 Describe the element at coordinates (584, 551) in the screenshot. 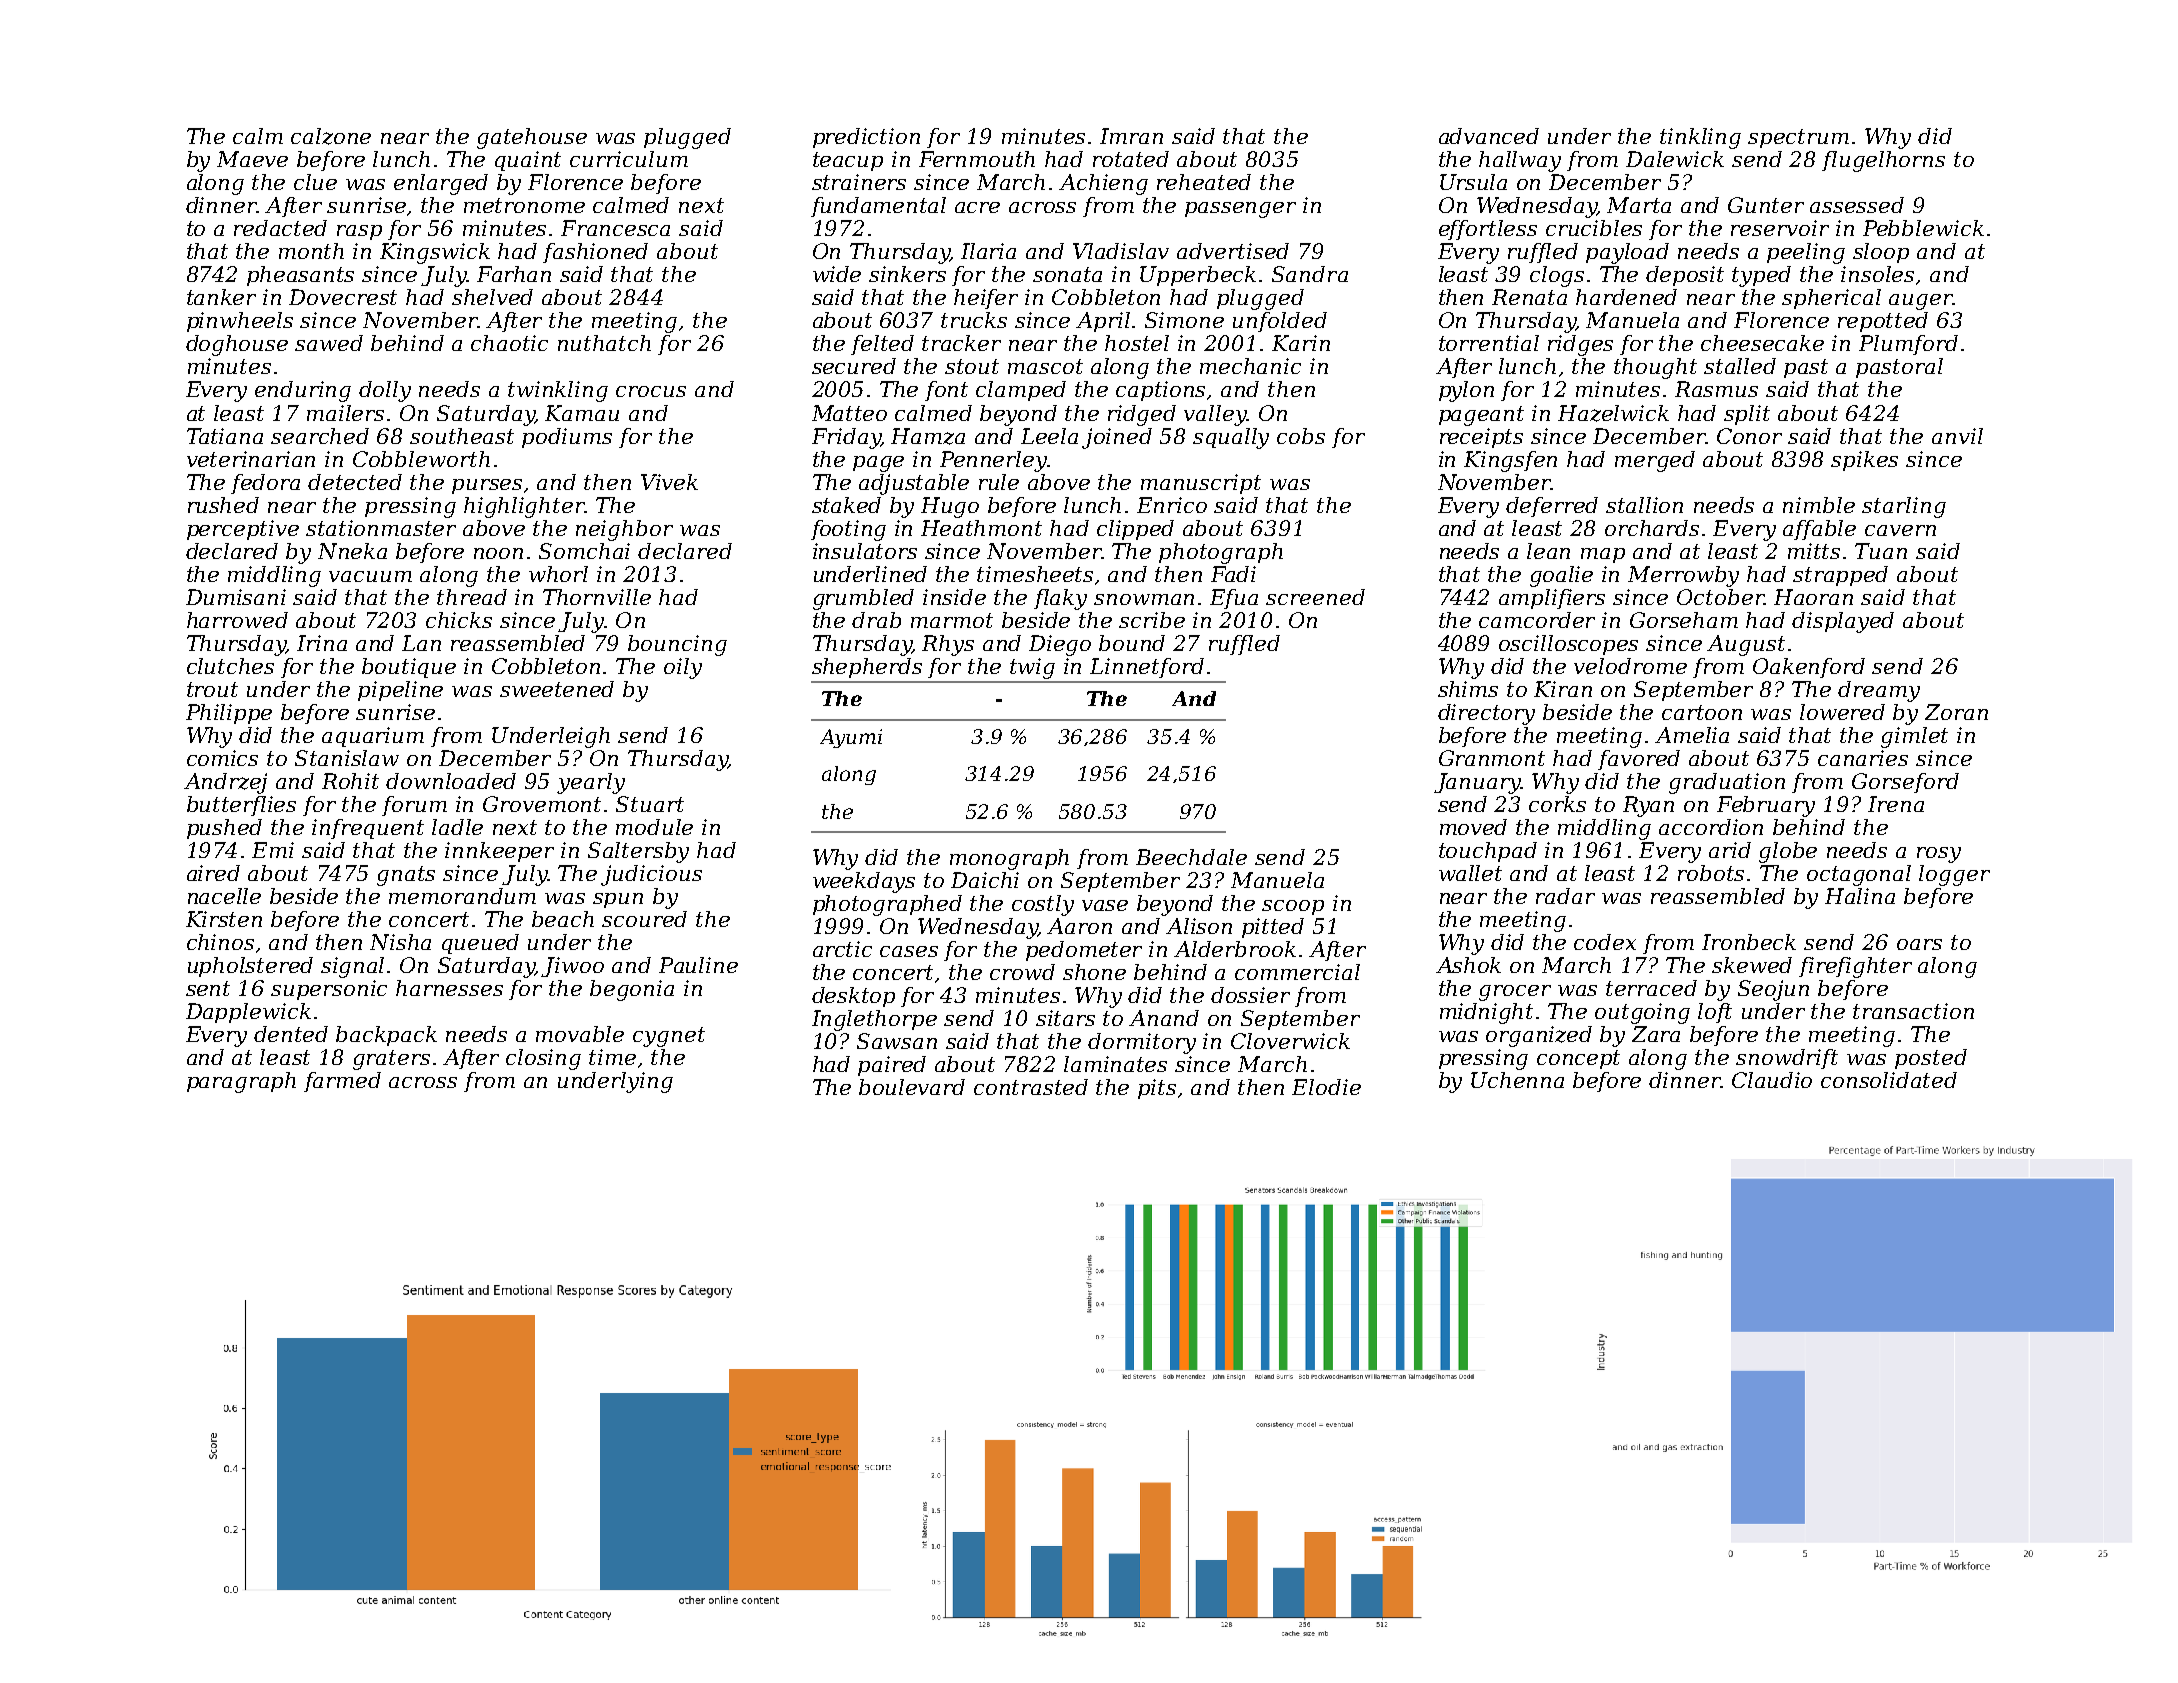

I see `Somchai` at that location.
